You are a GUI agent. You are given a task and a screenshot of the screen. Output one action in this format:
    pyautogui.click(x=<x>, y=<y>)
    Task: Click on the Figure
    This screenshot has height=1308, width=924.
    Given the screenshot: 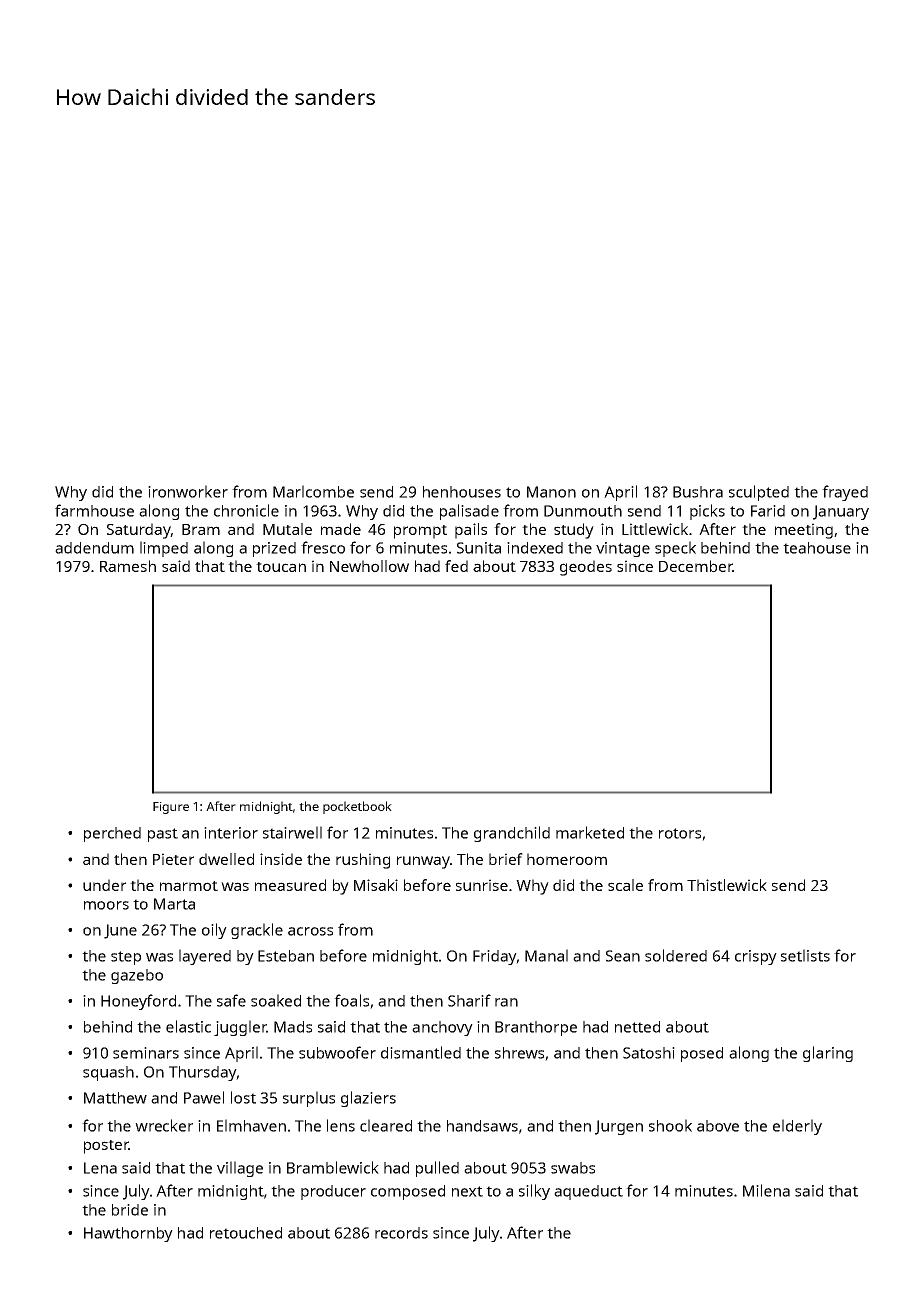 What is the action you would take?
    pyautogui.click(x=171, y=808)
